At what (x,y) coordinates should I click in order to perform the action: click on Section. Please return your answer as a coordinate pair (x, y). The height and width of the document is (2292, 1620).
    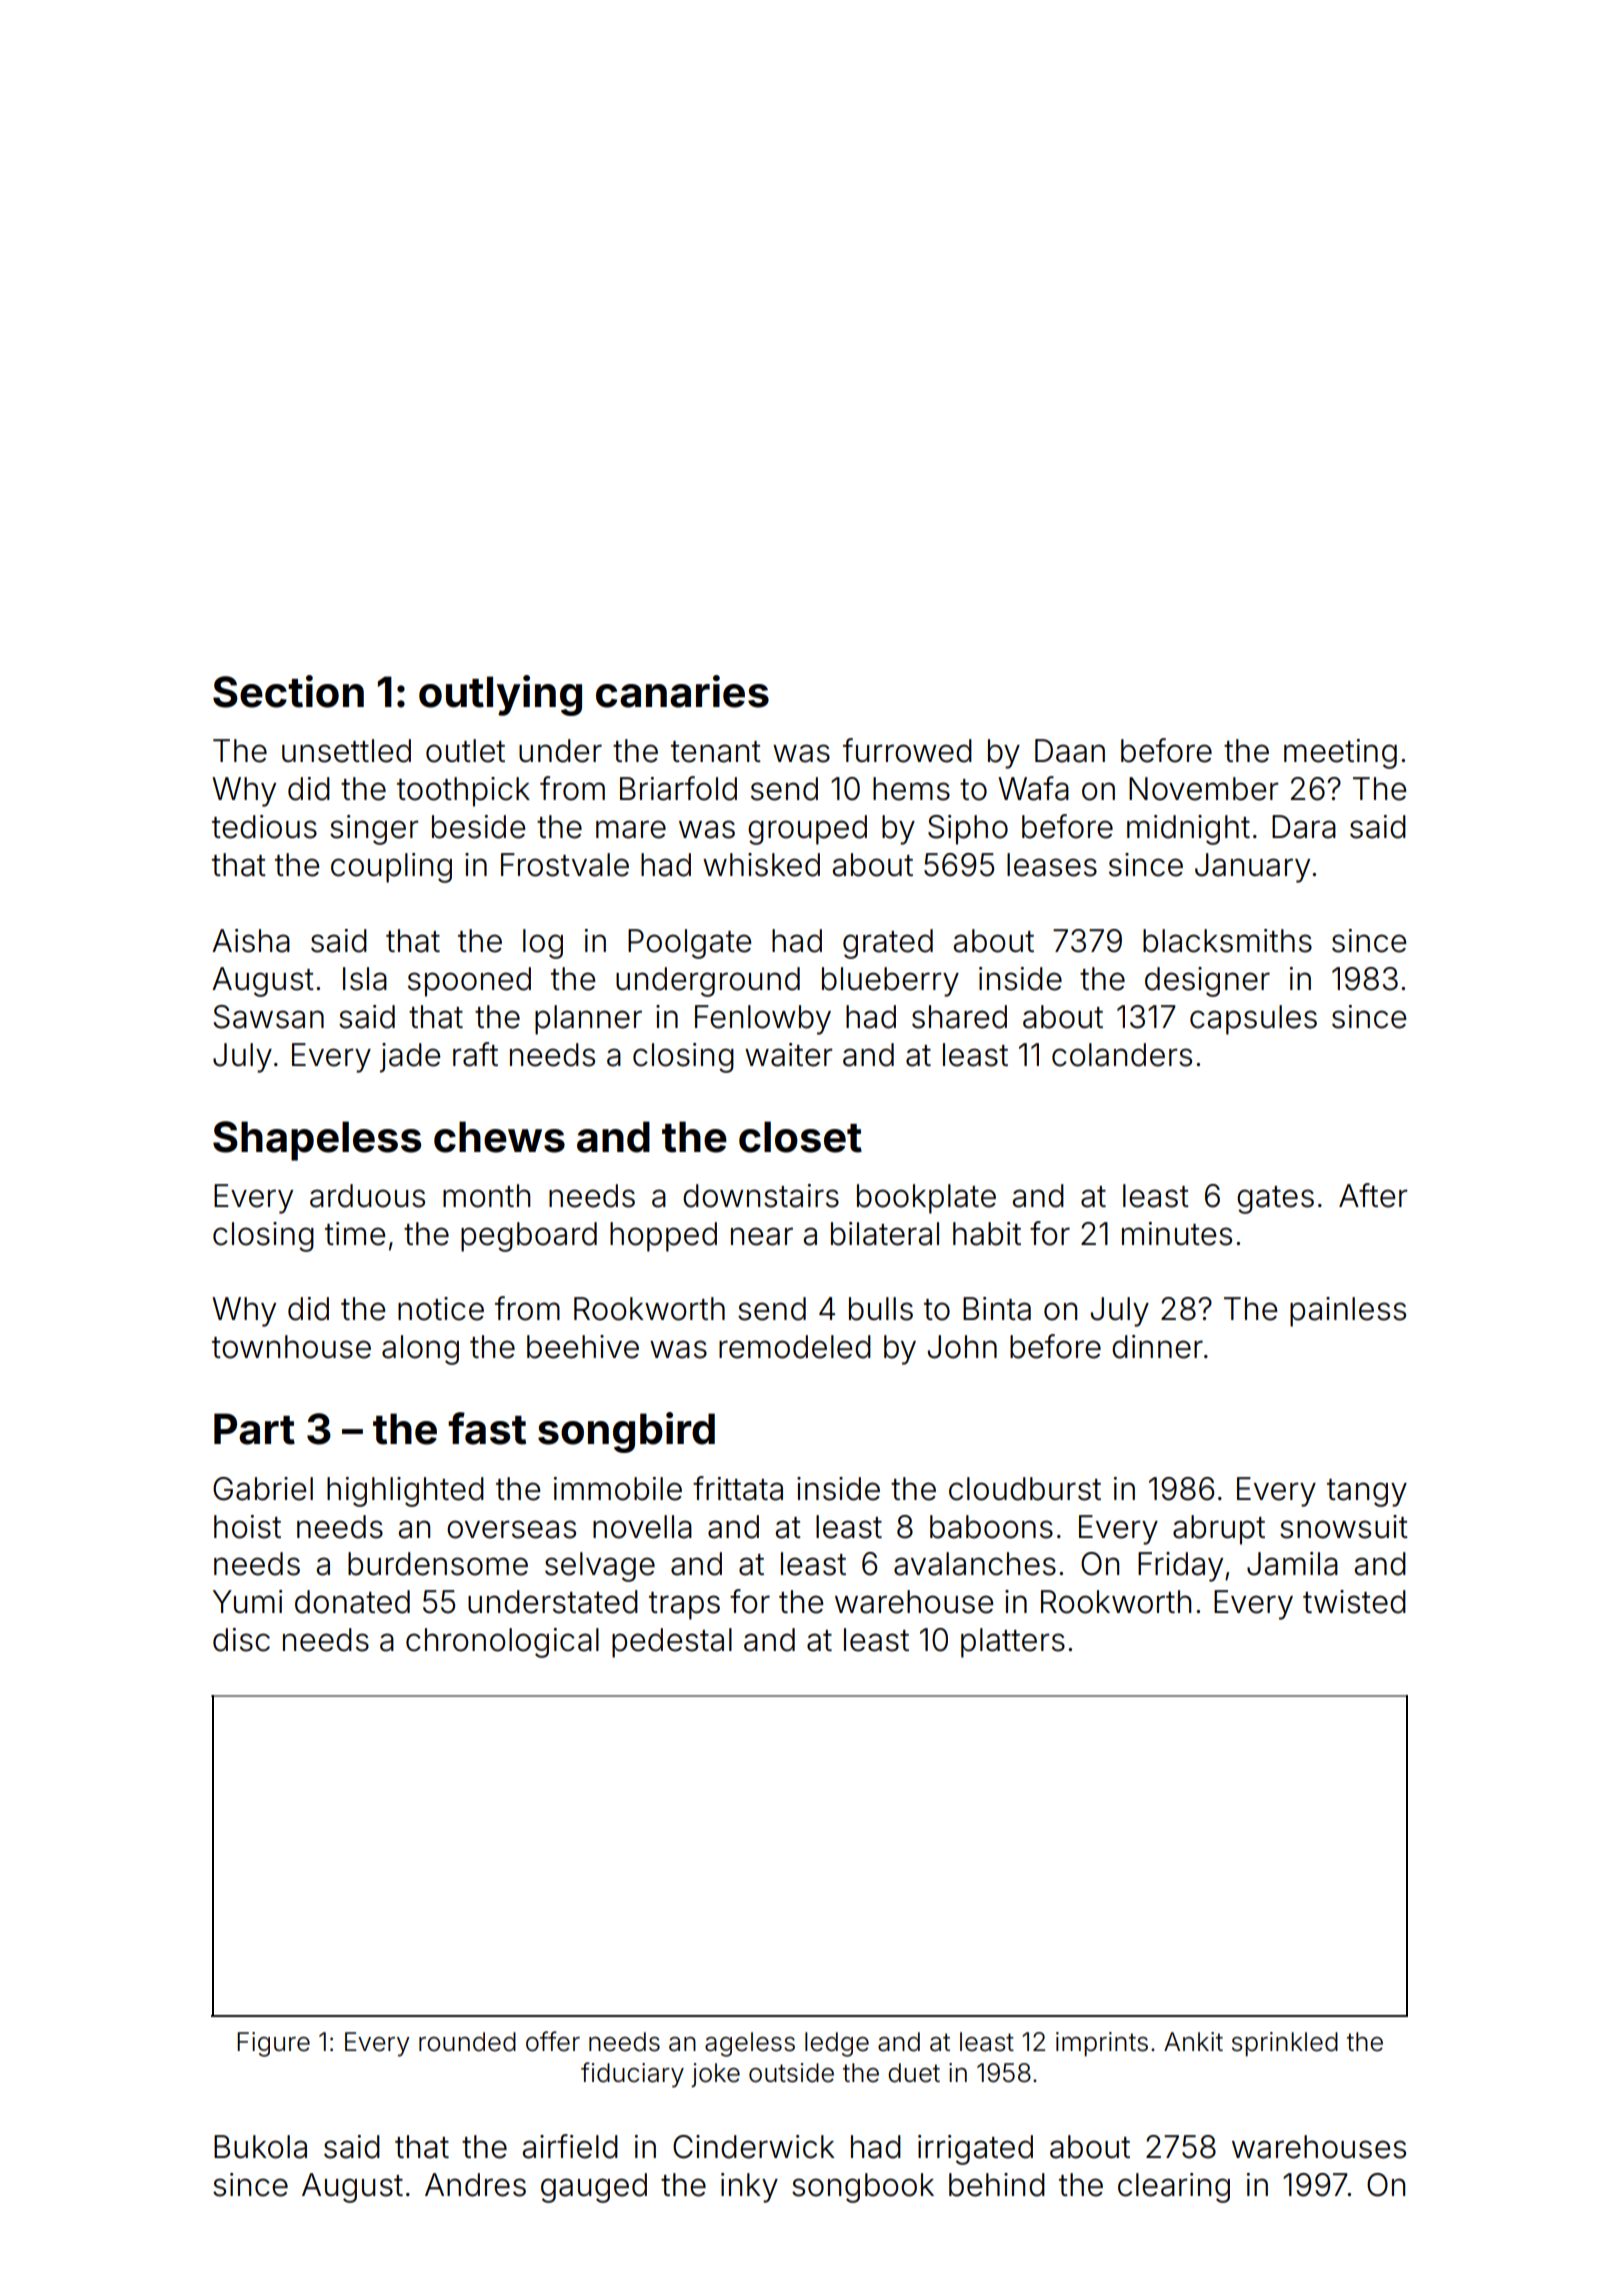
    Looking at the image, I should click on (288, 691).
